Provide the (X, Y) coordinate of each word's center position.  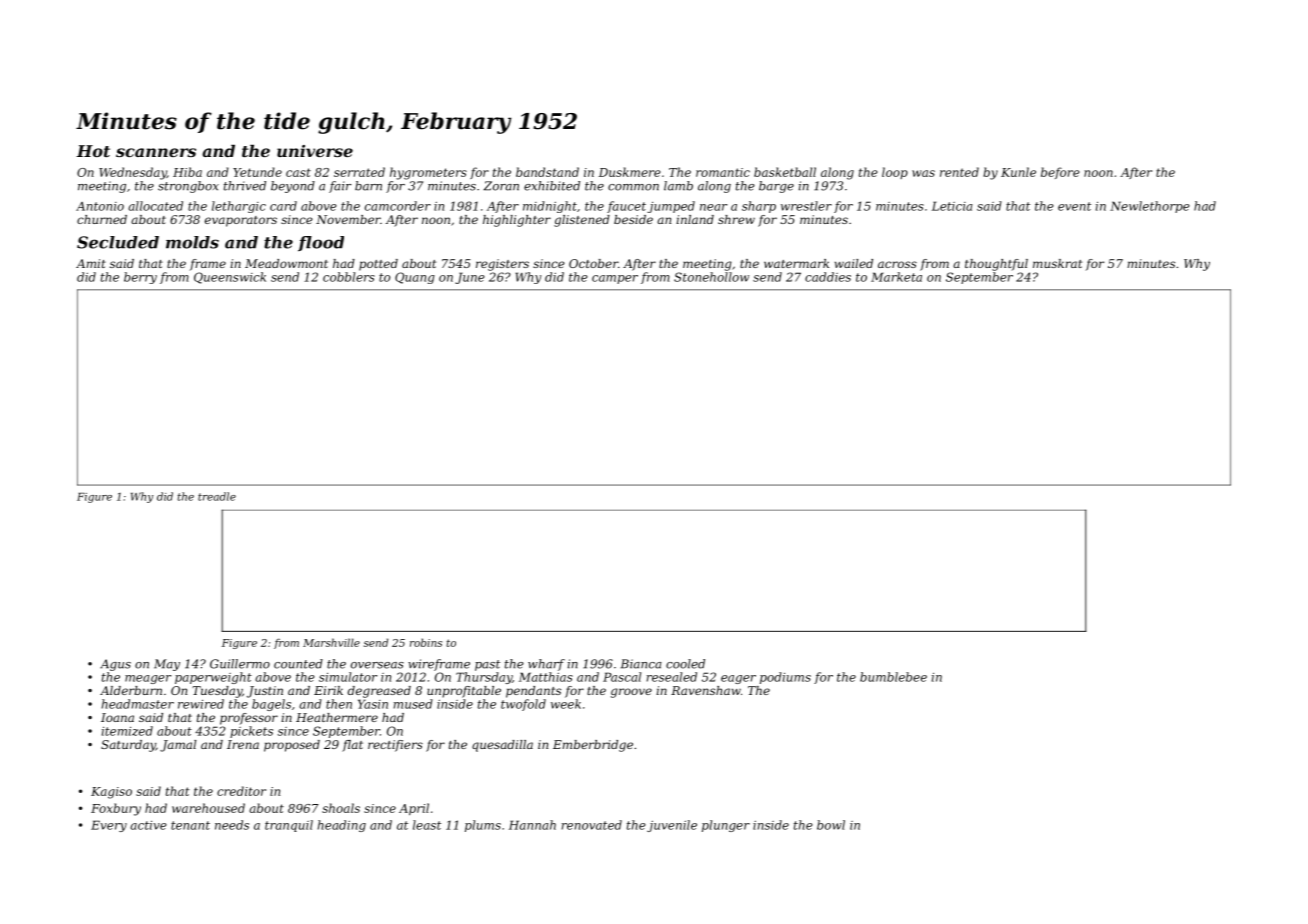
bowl (831, 825)
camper (615, 279)
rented (959, 172)
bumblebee (893, 677)
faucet (626, 207)
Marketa (896, 277)
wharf (546, 665)
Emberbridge (593, 746)
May (167, 665)
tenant (190, 825)
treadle (217, 496)
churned (102, 219)
